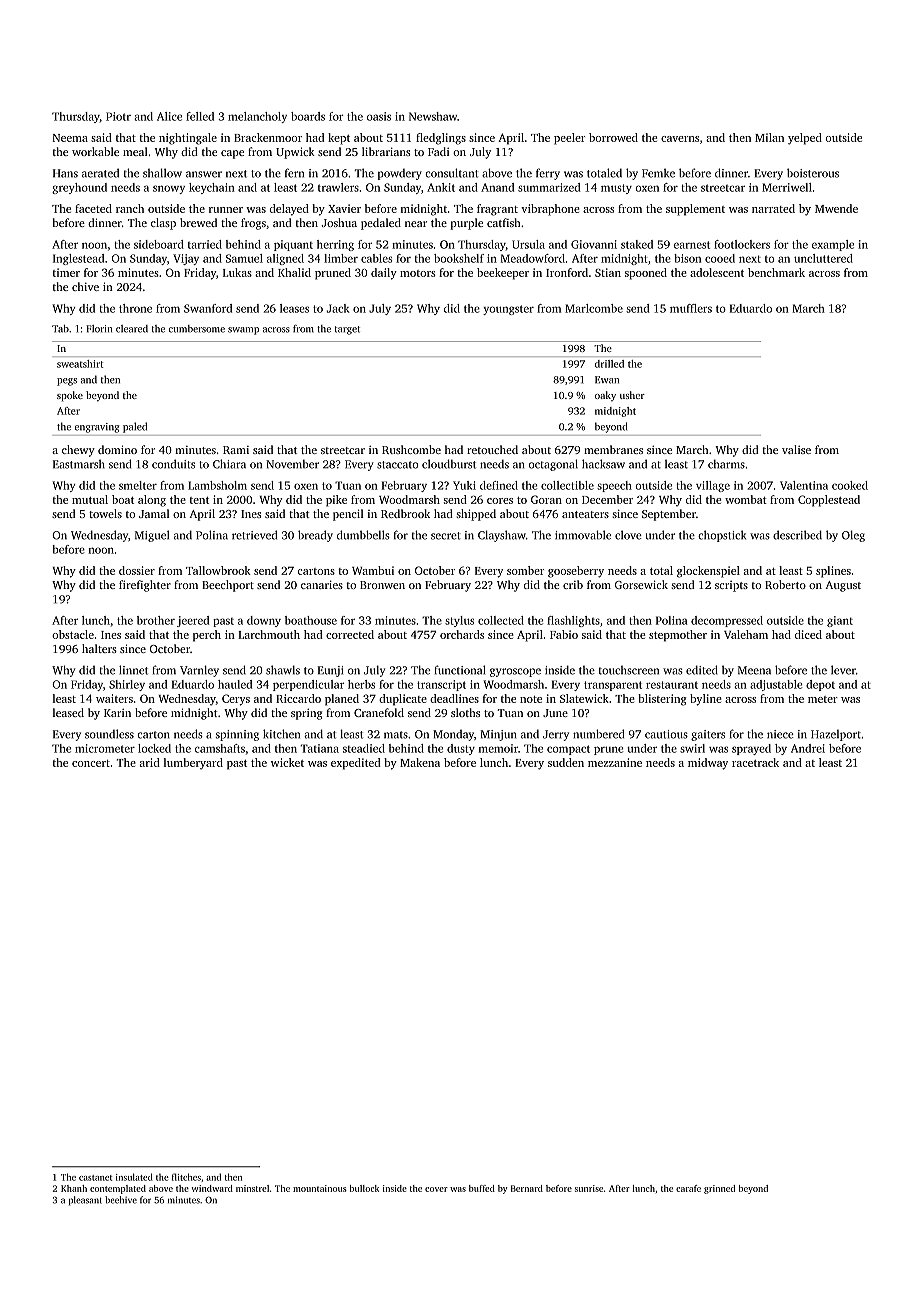  I want to click on cover, so click(436, 1189).
